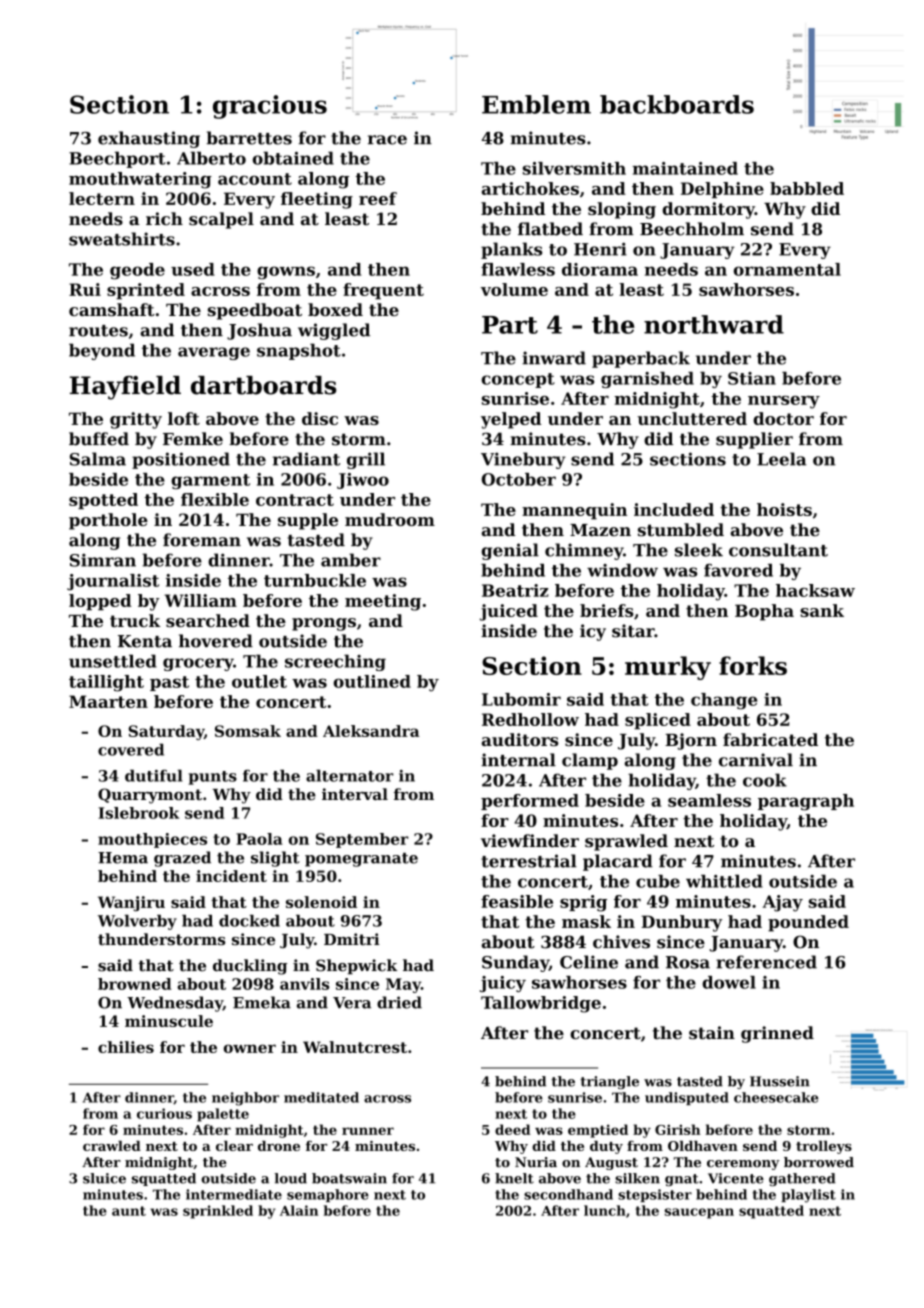  What do you see at coordinates (387, 140) in the screenshot?
I see `race` at bounding box center [387, 140].
